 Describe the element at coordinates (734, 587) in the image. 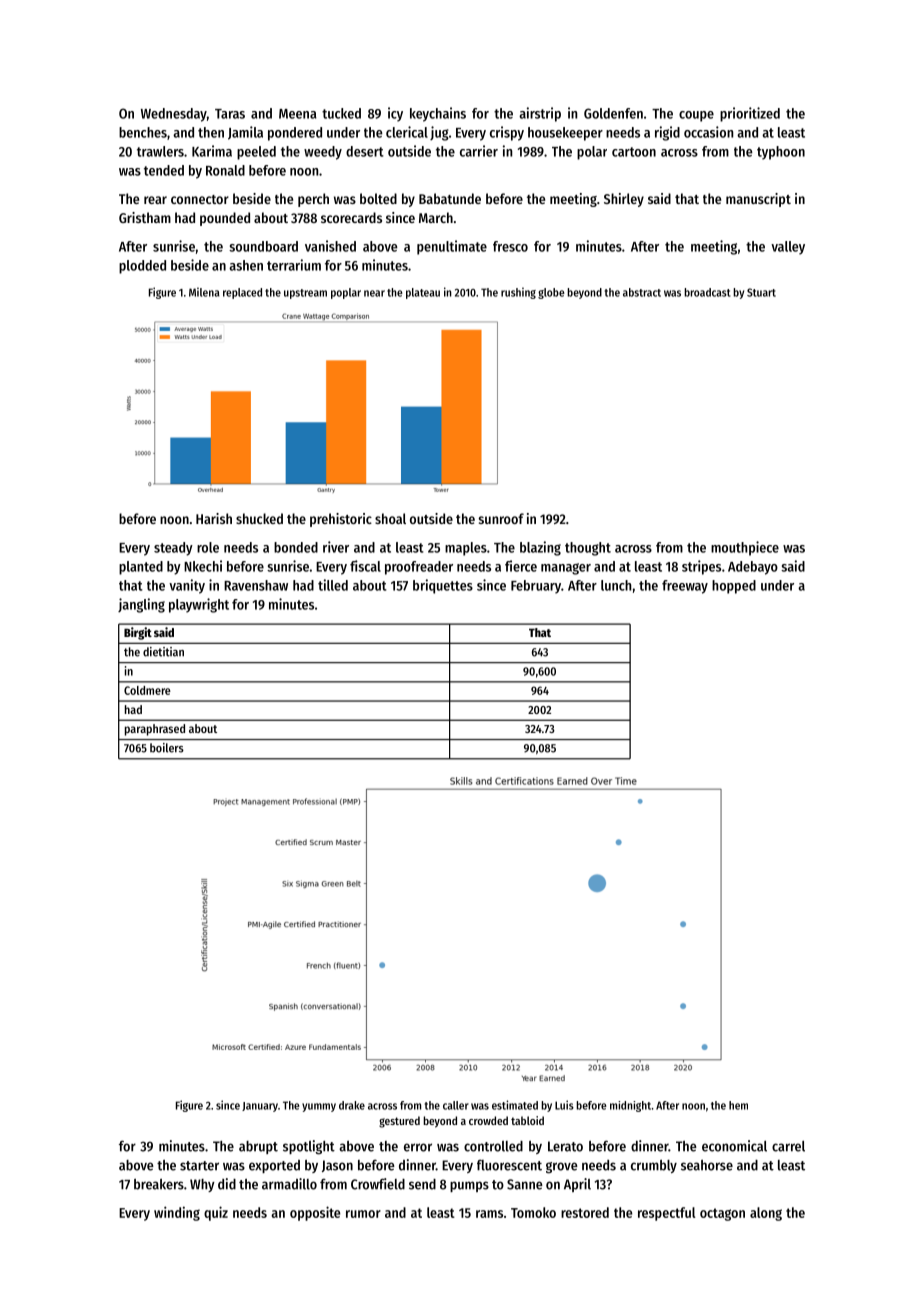

I see `hopped` at that location.
